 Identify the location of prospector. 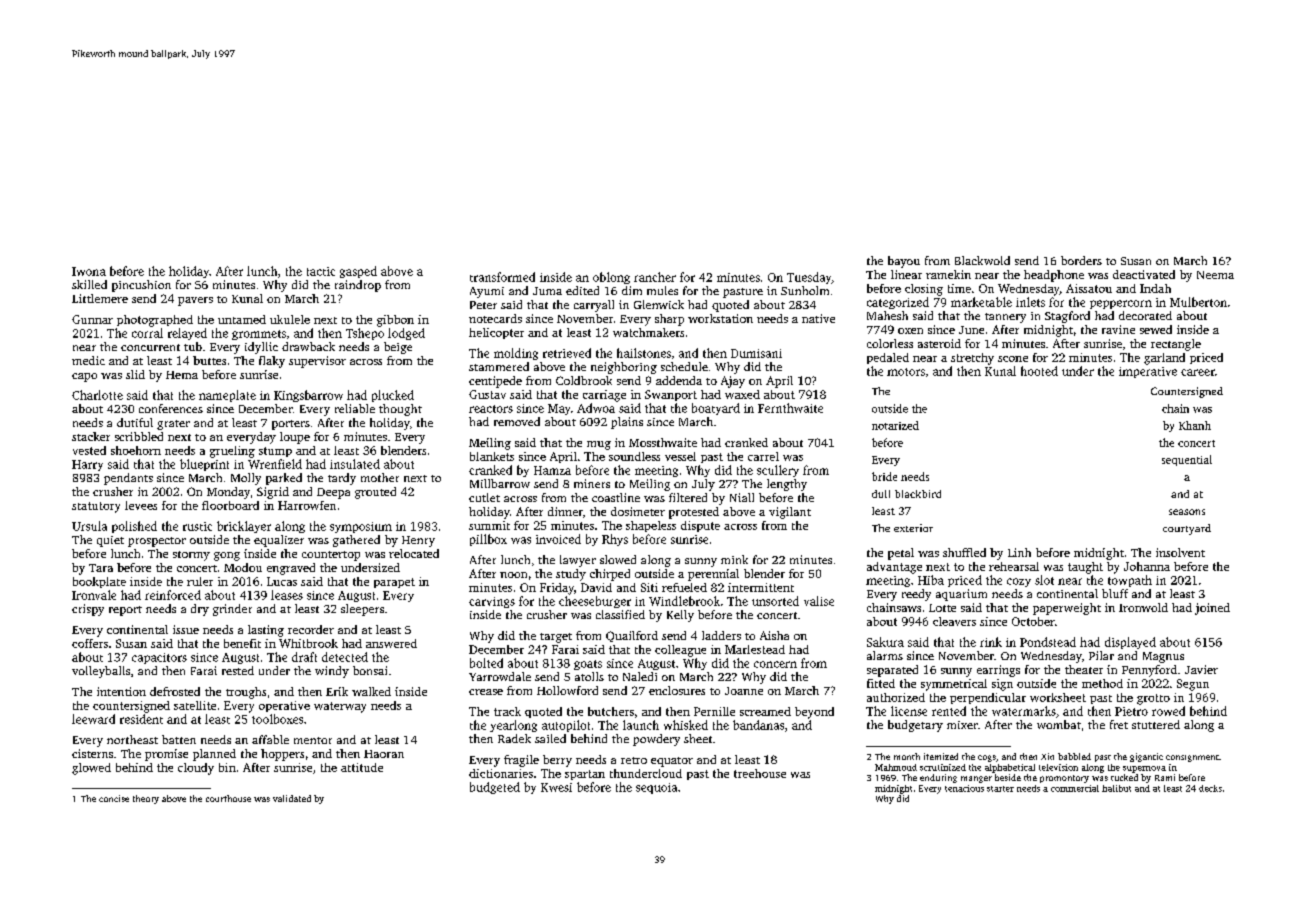
(157, 542).
